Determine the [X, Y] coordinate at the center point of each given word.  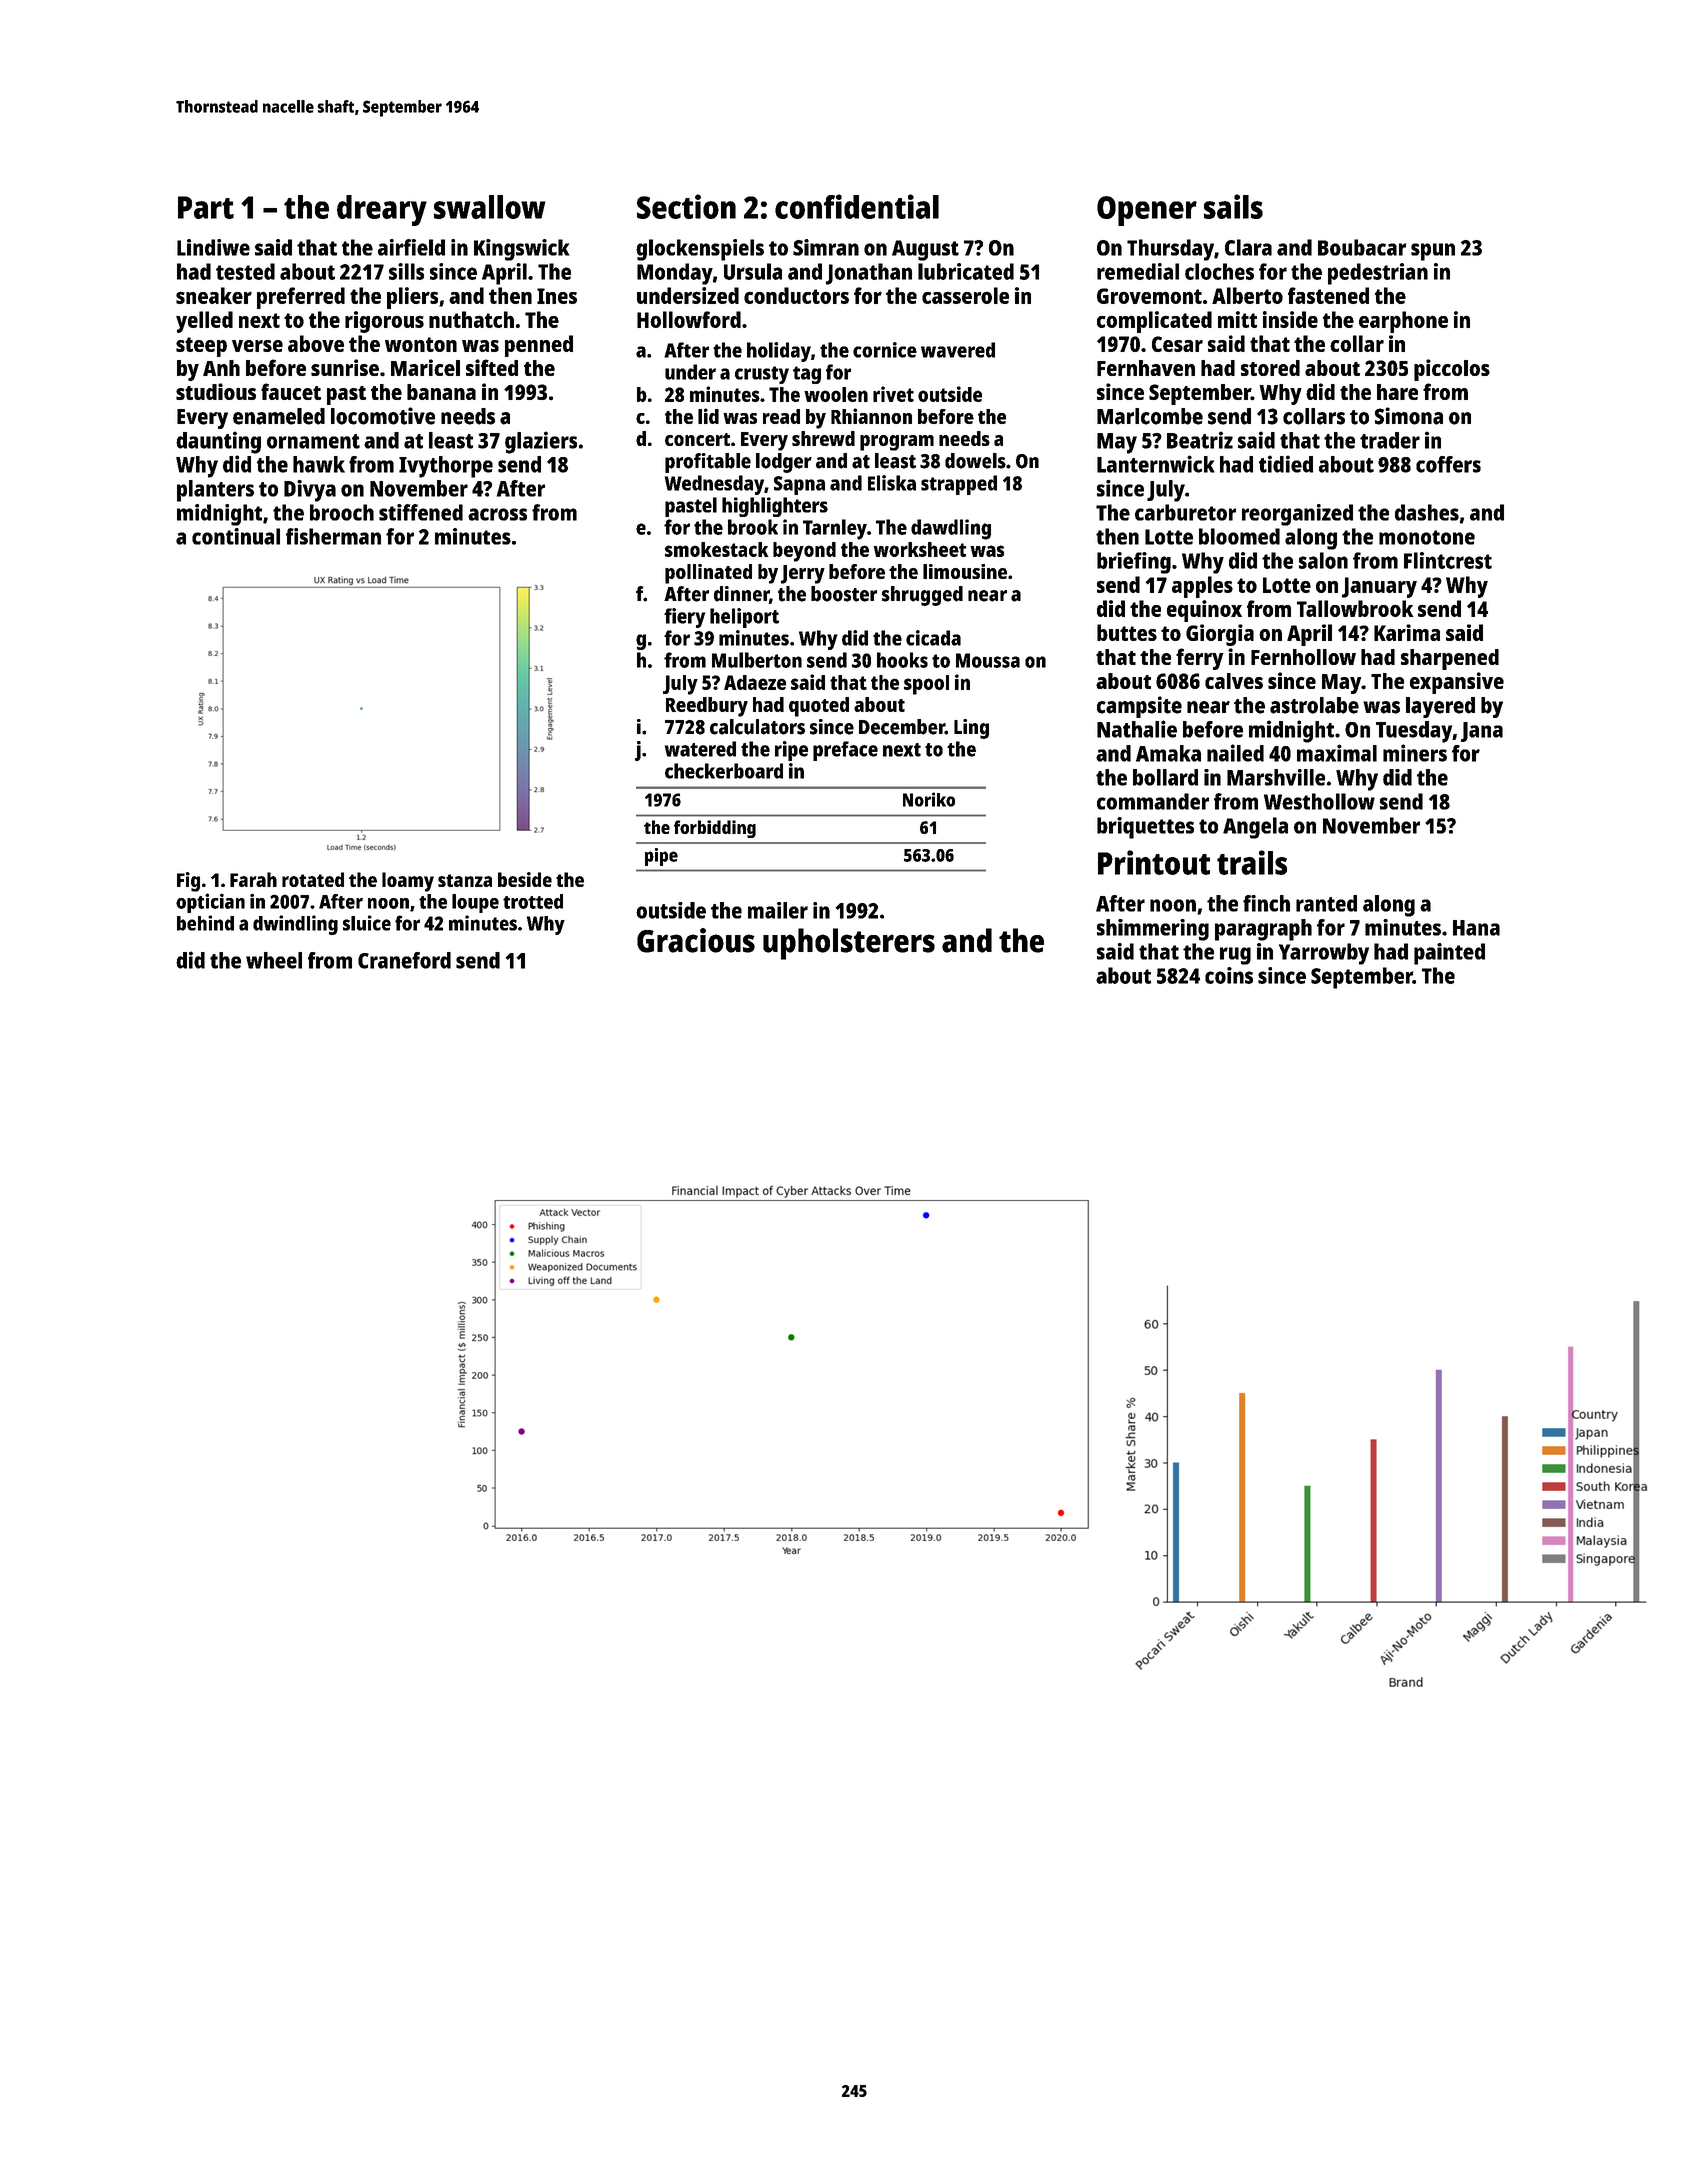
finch [1266, 903]
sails [1233, 206]
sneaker [214, 295]
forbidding [715, 829]
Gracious [696, 940]
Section [686, 206]
